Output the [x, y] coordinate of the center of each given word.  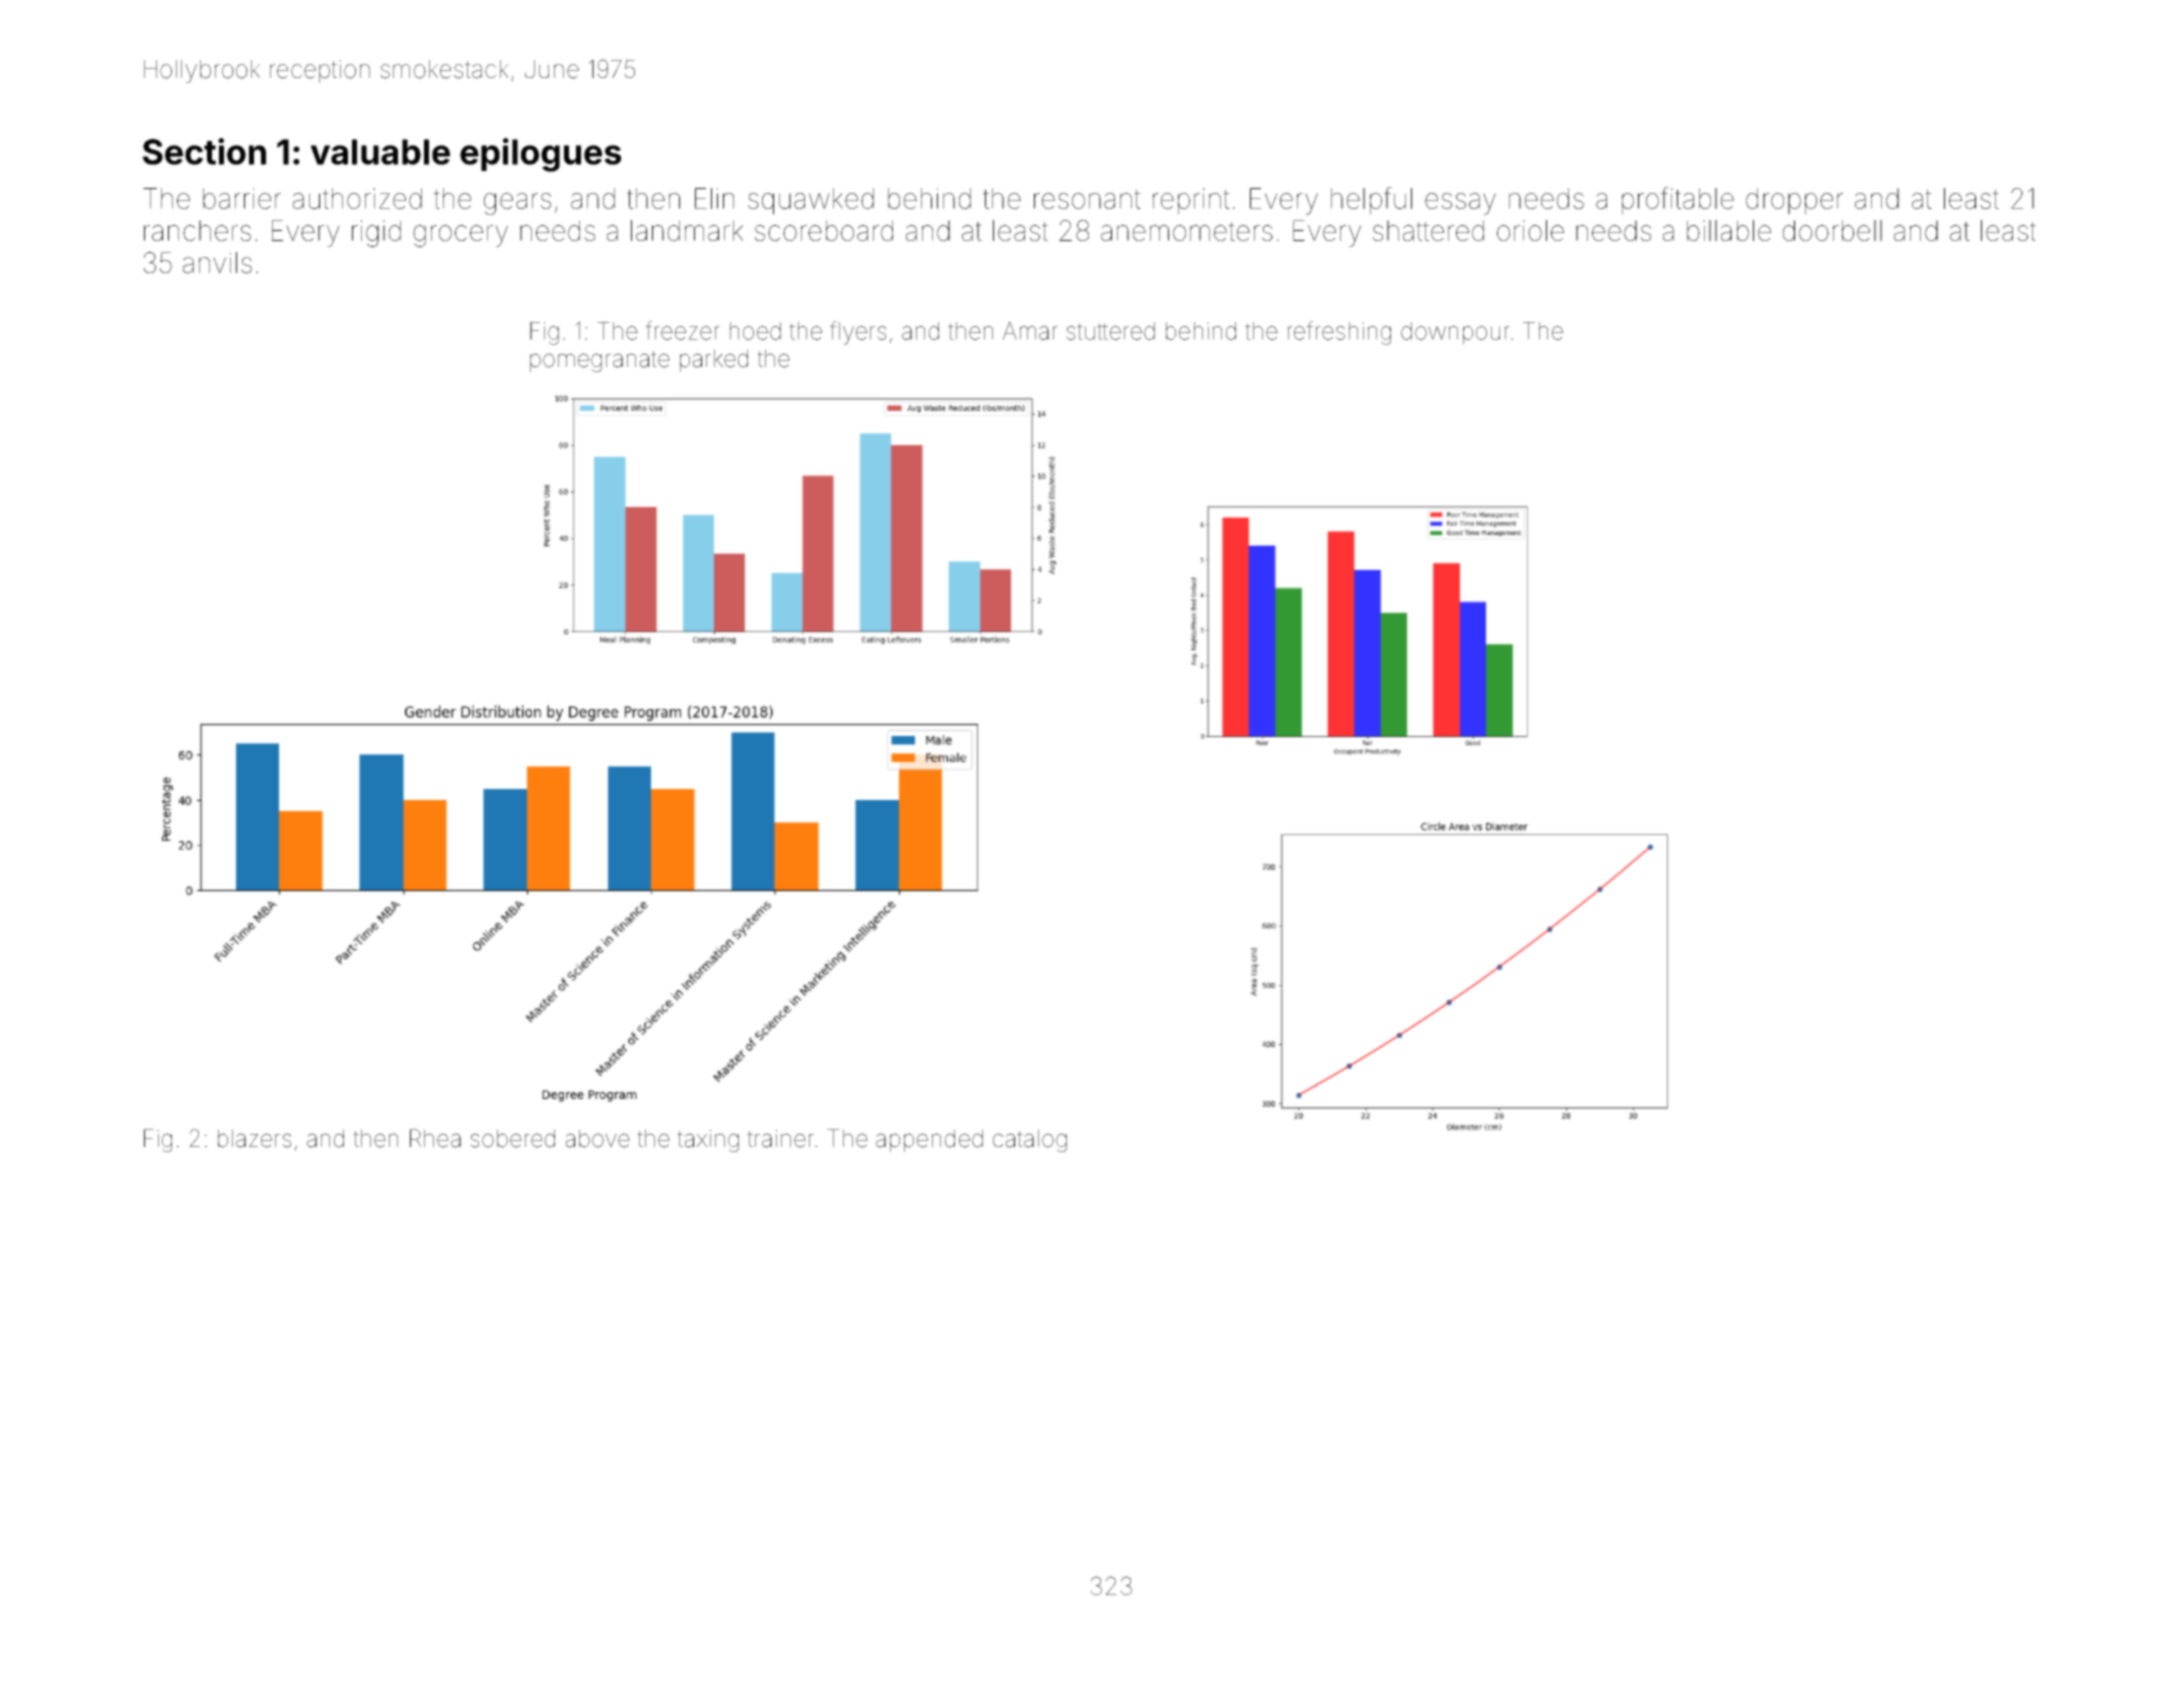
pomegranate [600, 361]
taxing [708, 1141]
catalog [1030, 1140]
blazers [254, 1138]
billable [1729, 230]
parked [714, 360]
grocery [460, 236]
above [598, 1138]
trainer [780, 1139]
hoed [755, 331]
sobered [512, 1138]
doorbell [1832, 230]
